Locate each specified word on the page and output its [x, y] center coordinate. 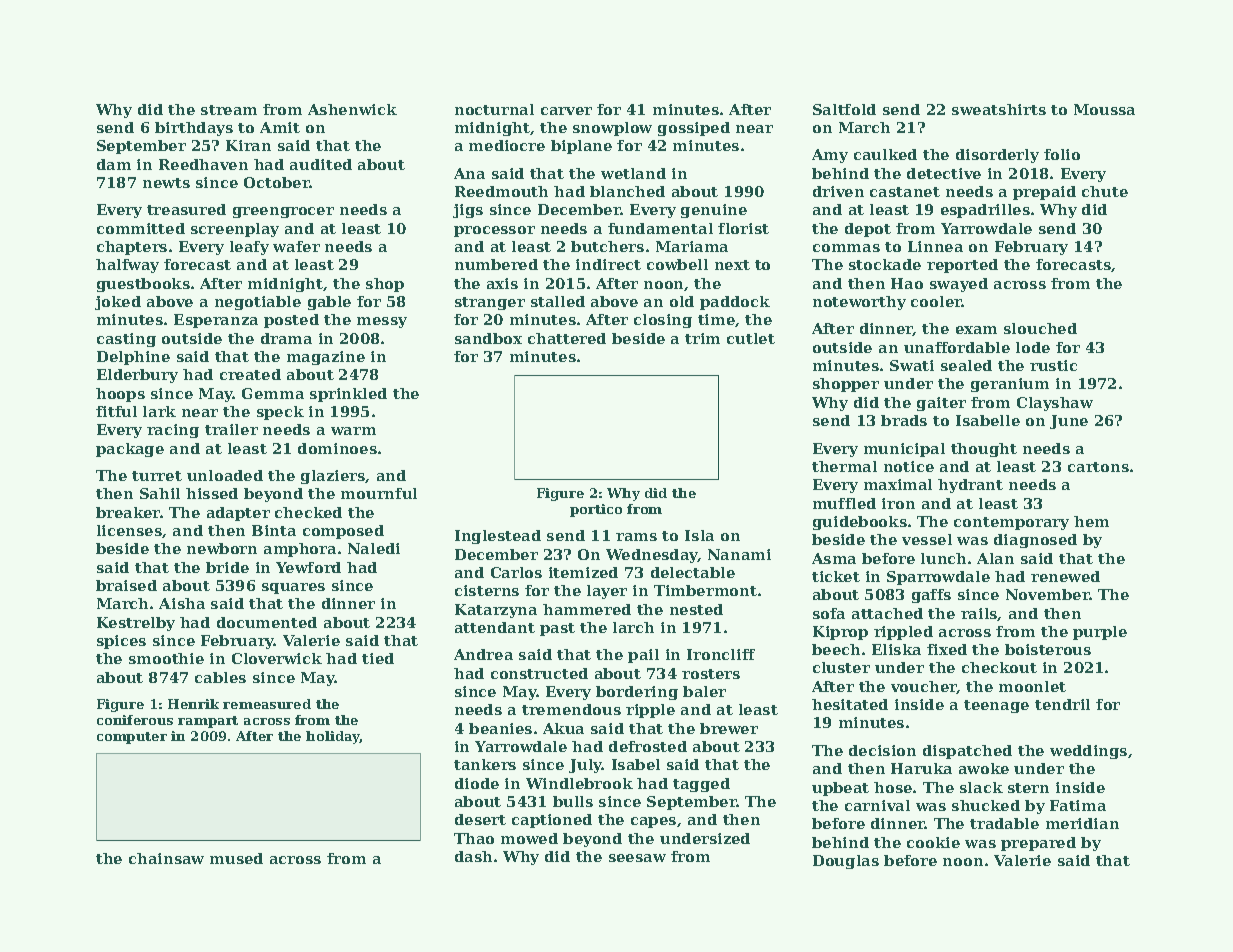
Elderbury [137, 376]
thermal [844, 466]
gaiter [941, 404]
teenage [996, 706]
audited [321, 164]
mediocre [507, 145]
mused [236, 858]
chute [1105, 191]
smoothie [166, 658]
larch [633, 627]
